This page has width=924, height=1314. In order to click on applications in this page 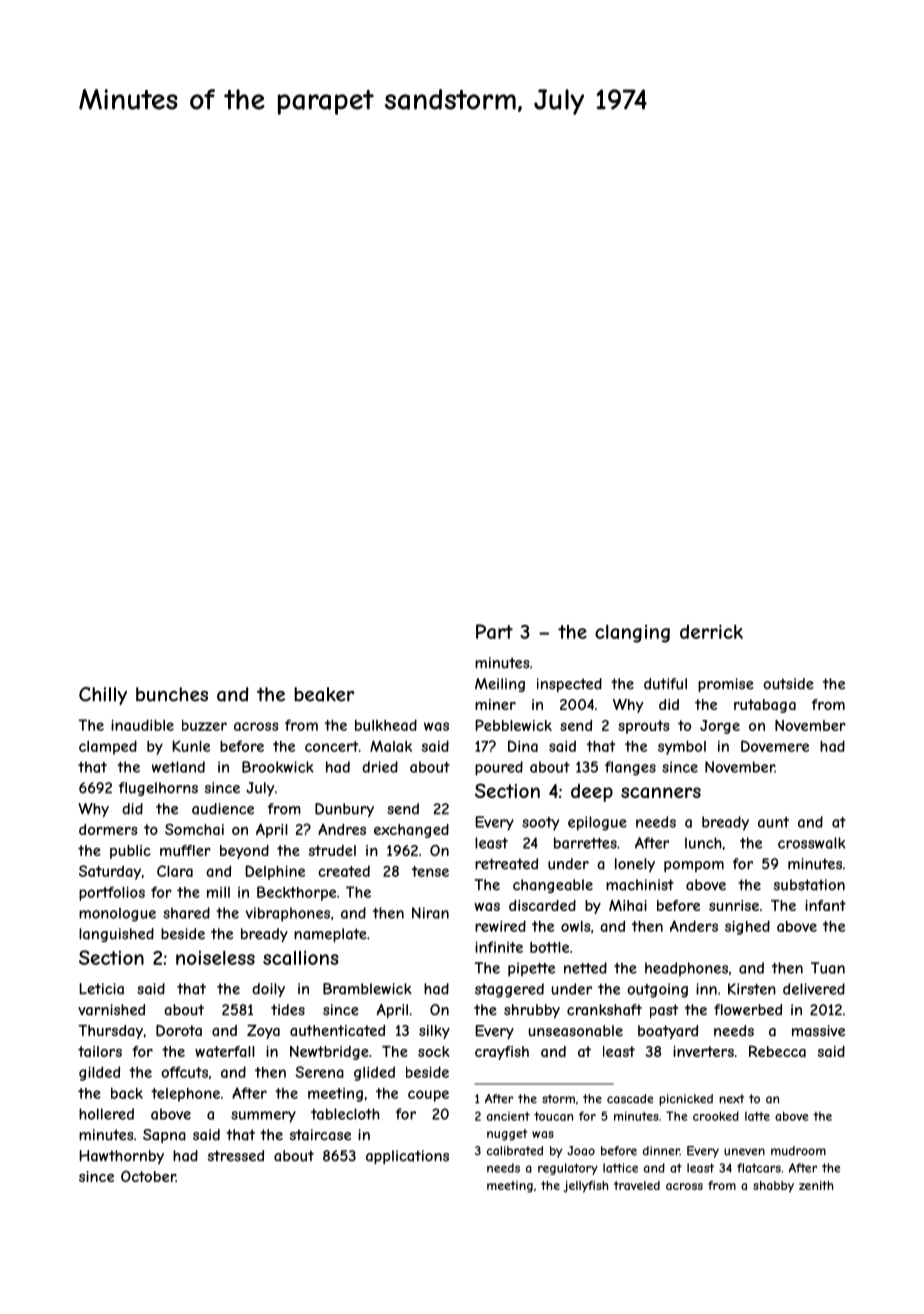, I will do `click(407, 1157)`.
